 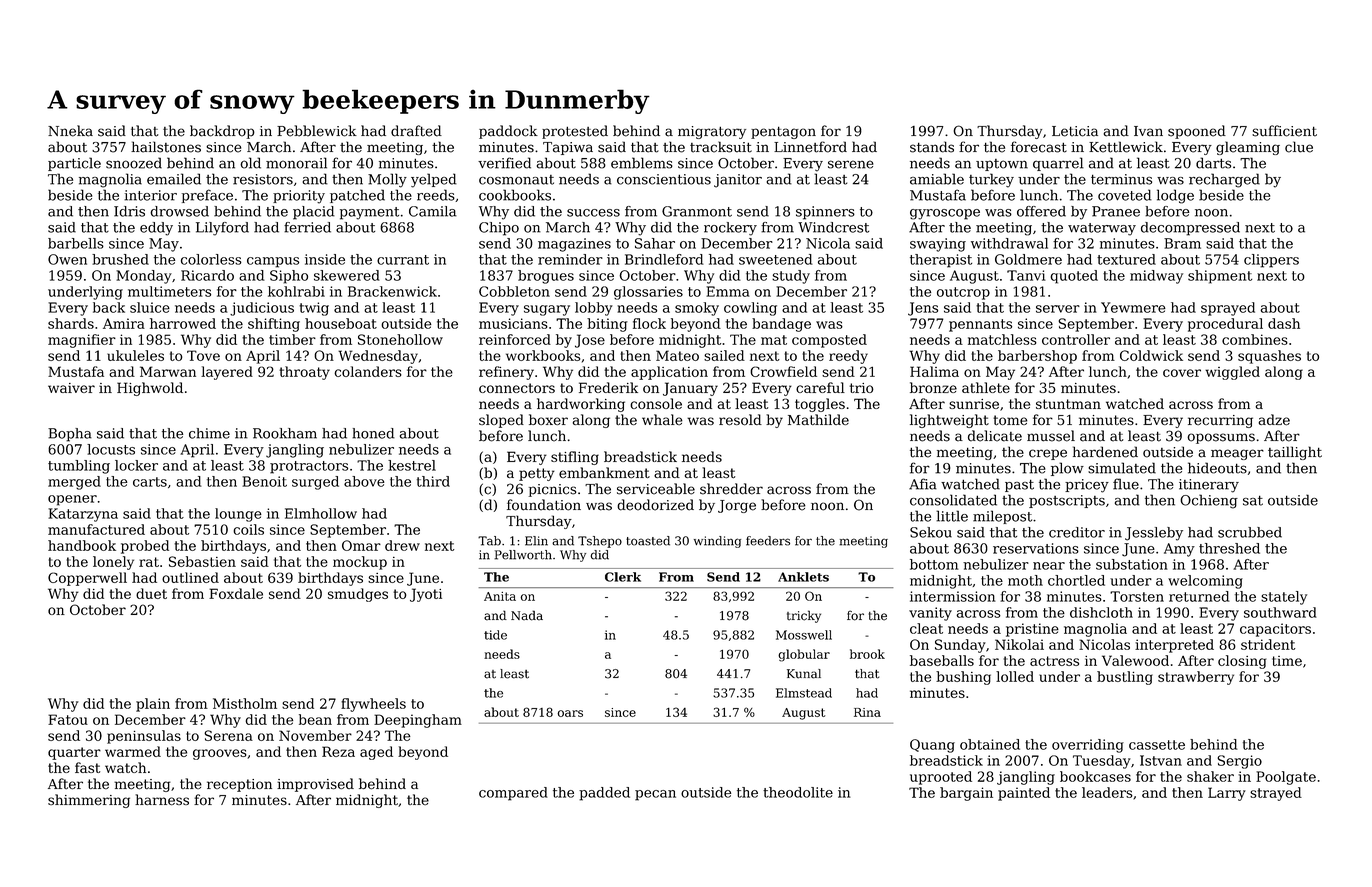 What do you see at coordinates (285, 433) in the document?
I see `Rookham` at bounding box center [285, 433].
